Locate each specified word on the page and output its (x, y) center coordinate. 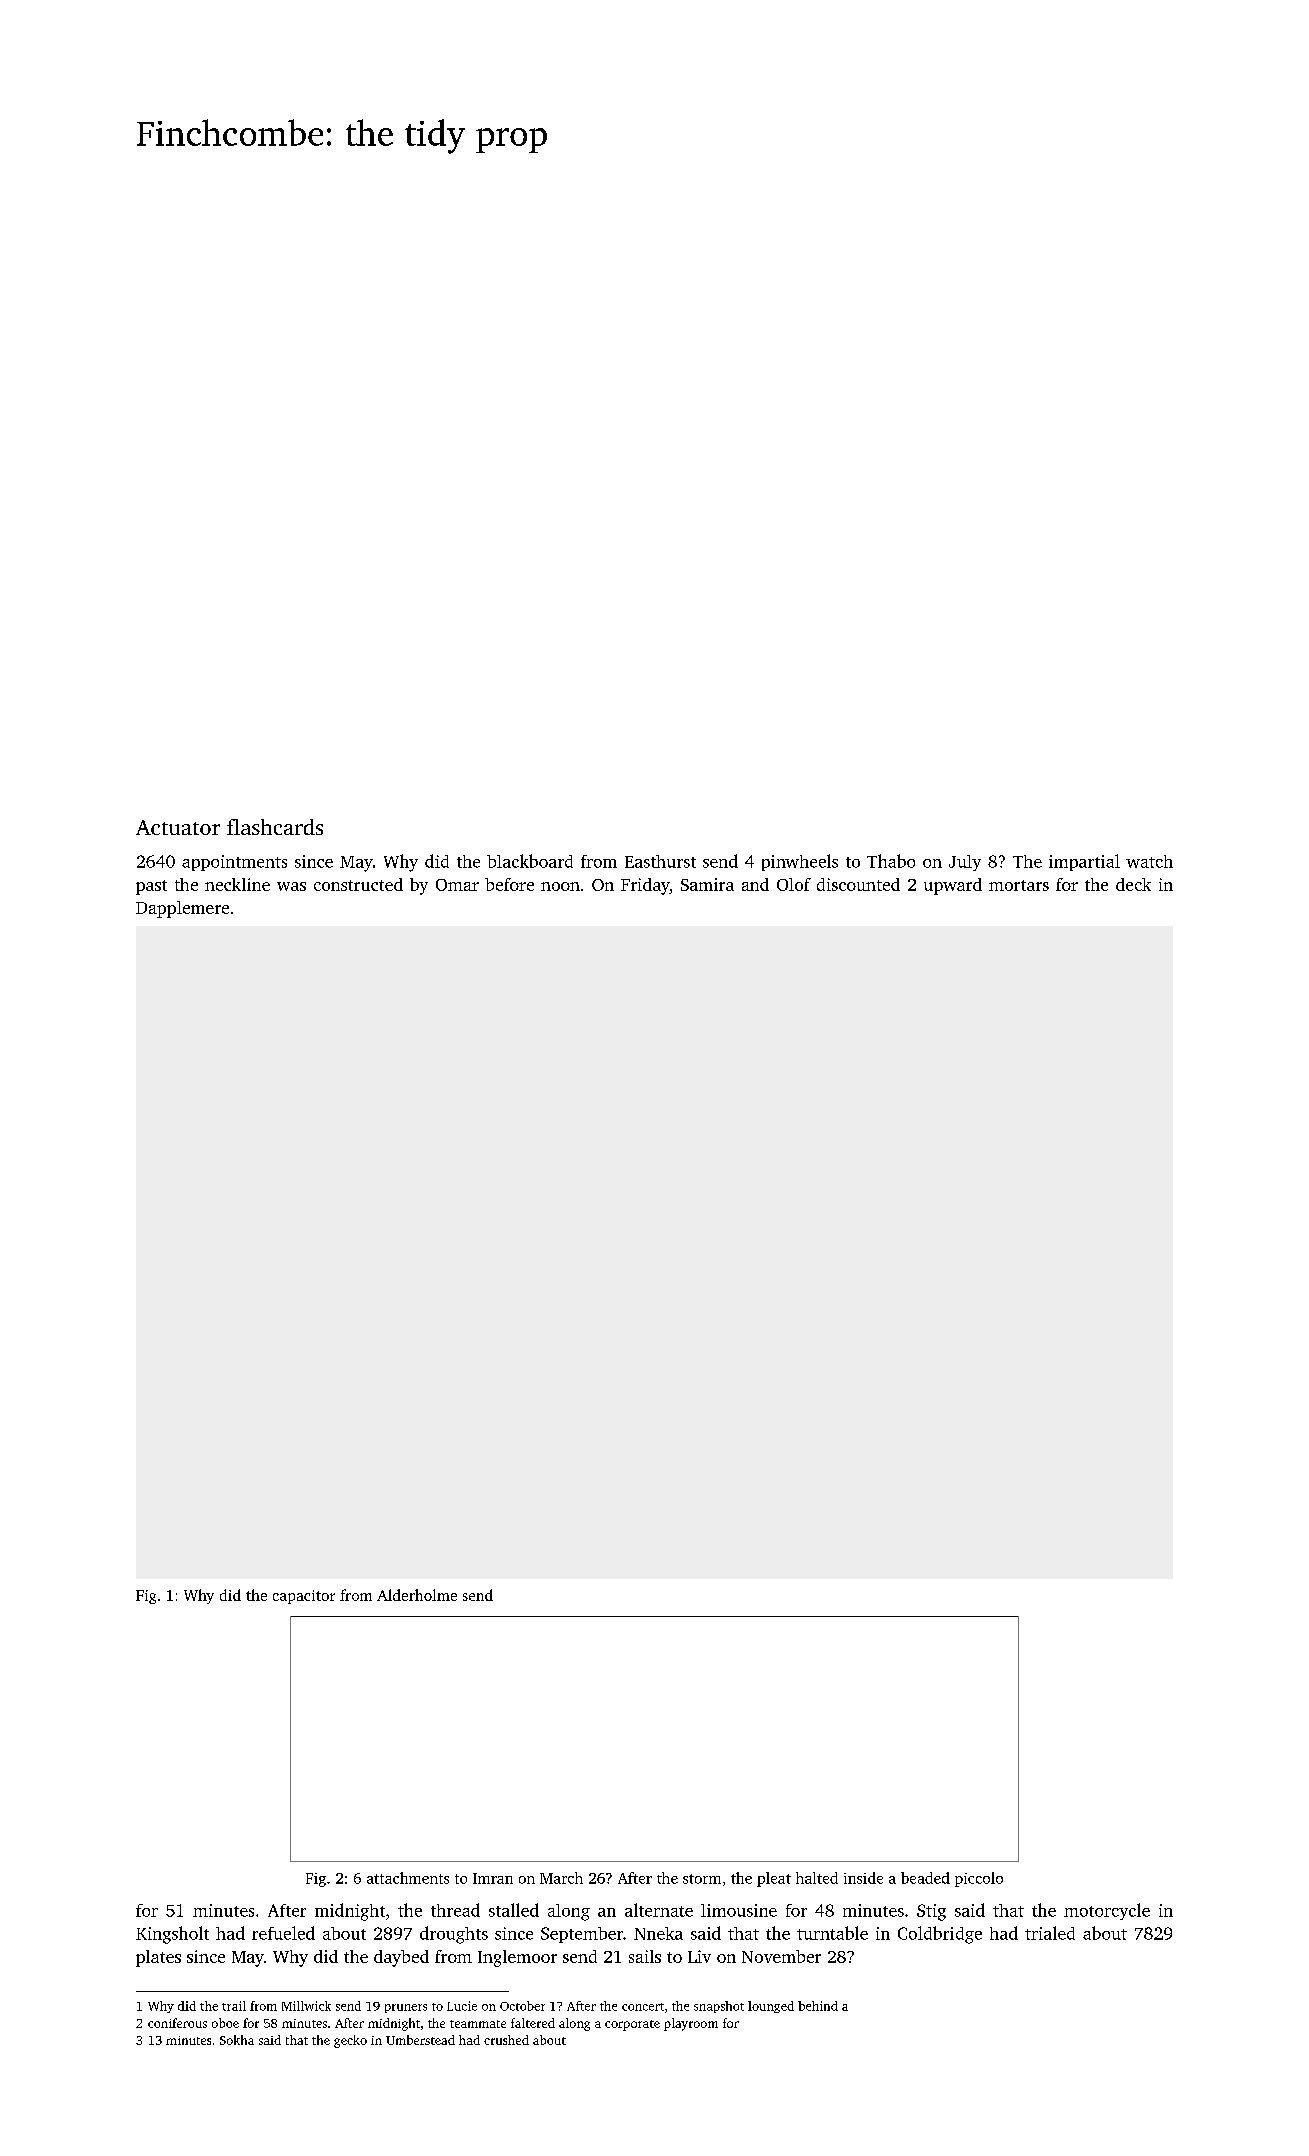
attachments (408, 1878)
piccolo (979, 1879)
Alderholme (417, 1595)
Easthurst (660, 861)
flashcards (275, 827)
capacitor (304, 1597)
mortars (1019, 885)
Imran (493, 1878)
